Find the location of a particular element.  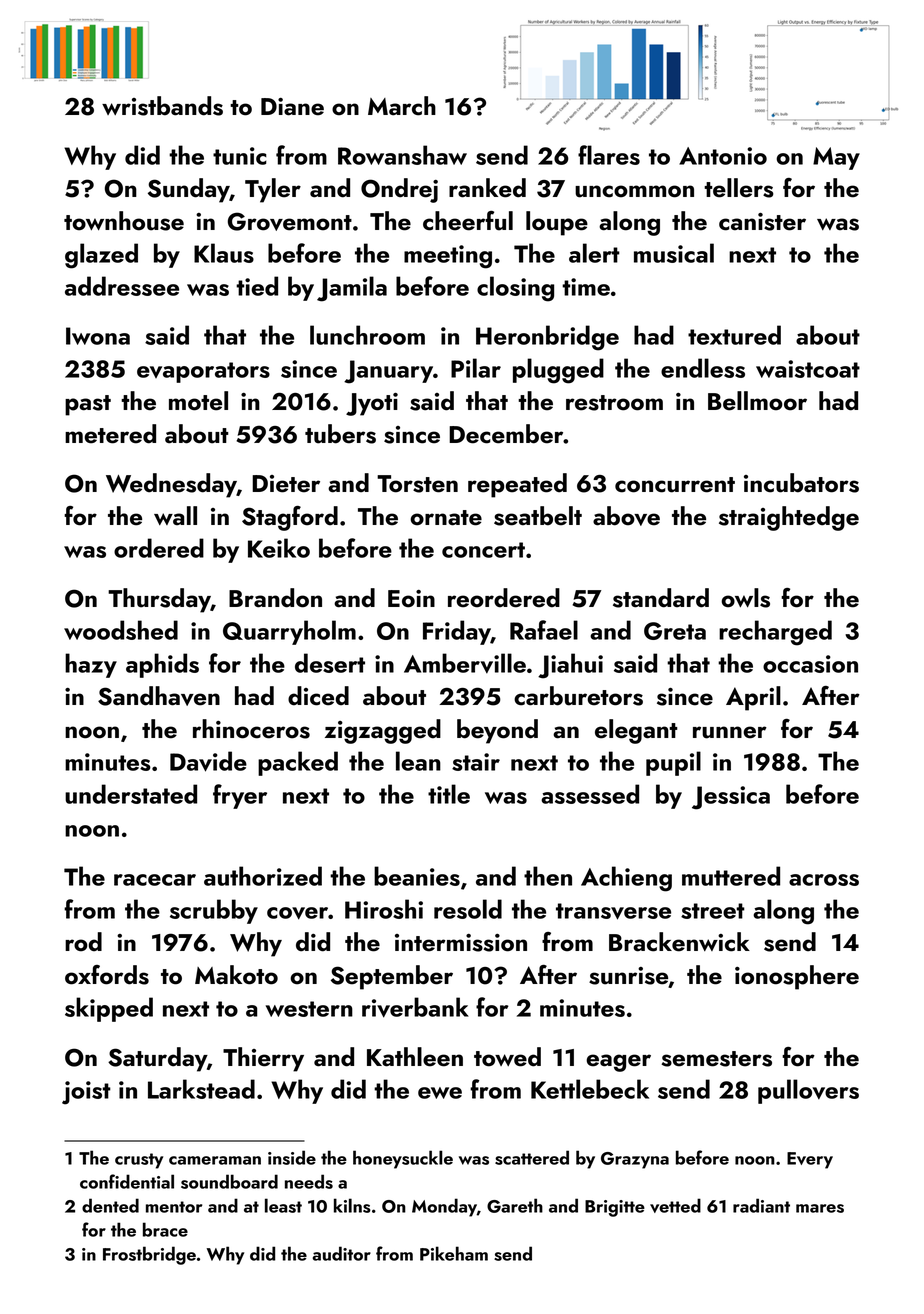

cheerful is located at coordinates (468, 221).
